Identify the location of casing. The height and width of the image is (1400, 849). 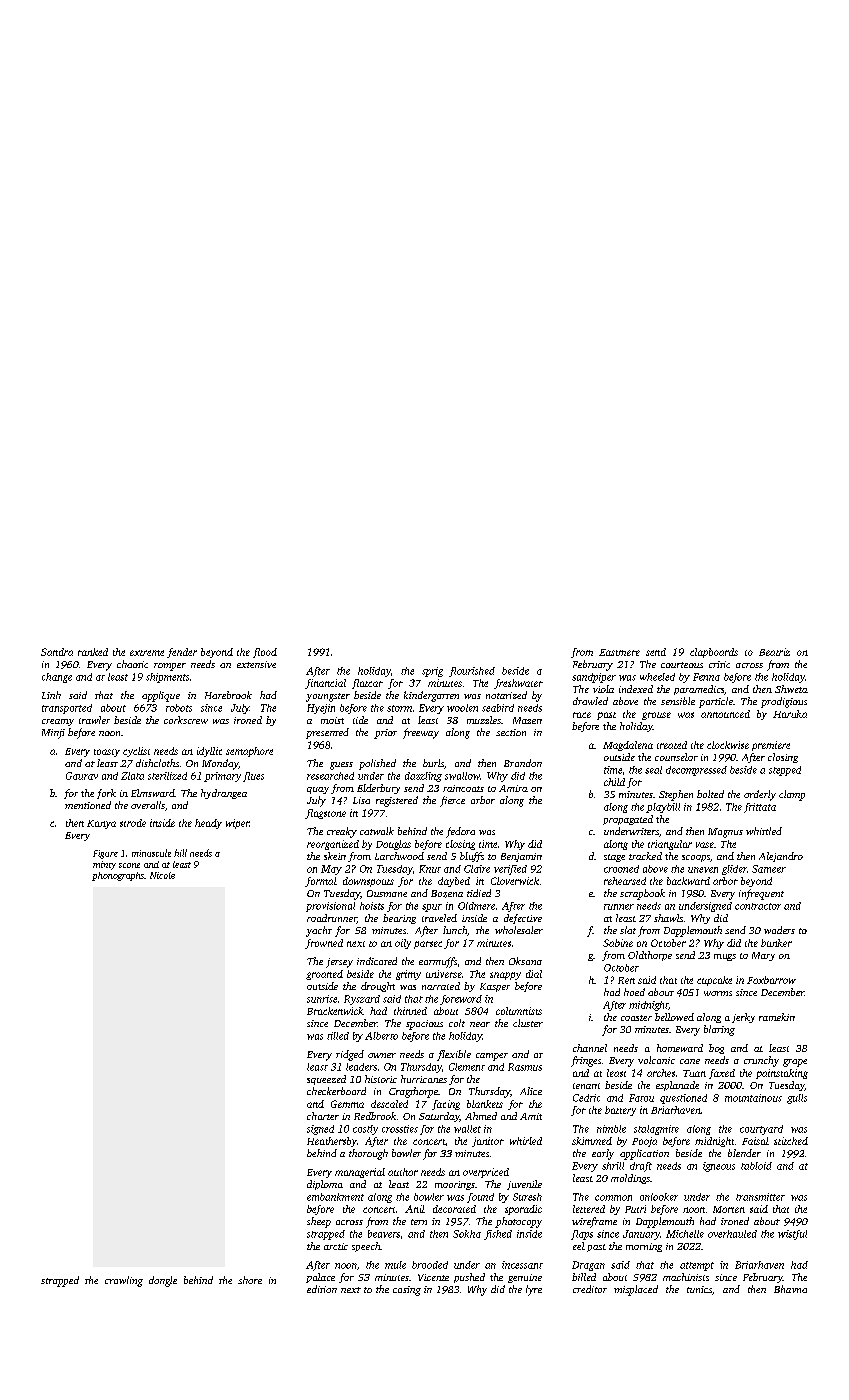
(407, 1291).
